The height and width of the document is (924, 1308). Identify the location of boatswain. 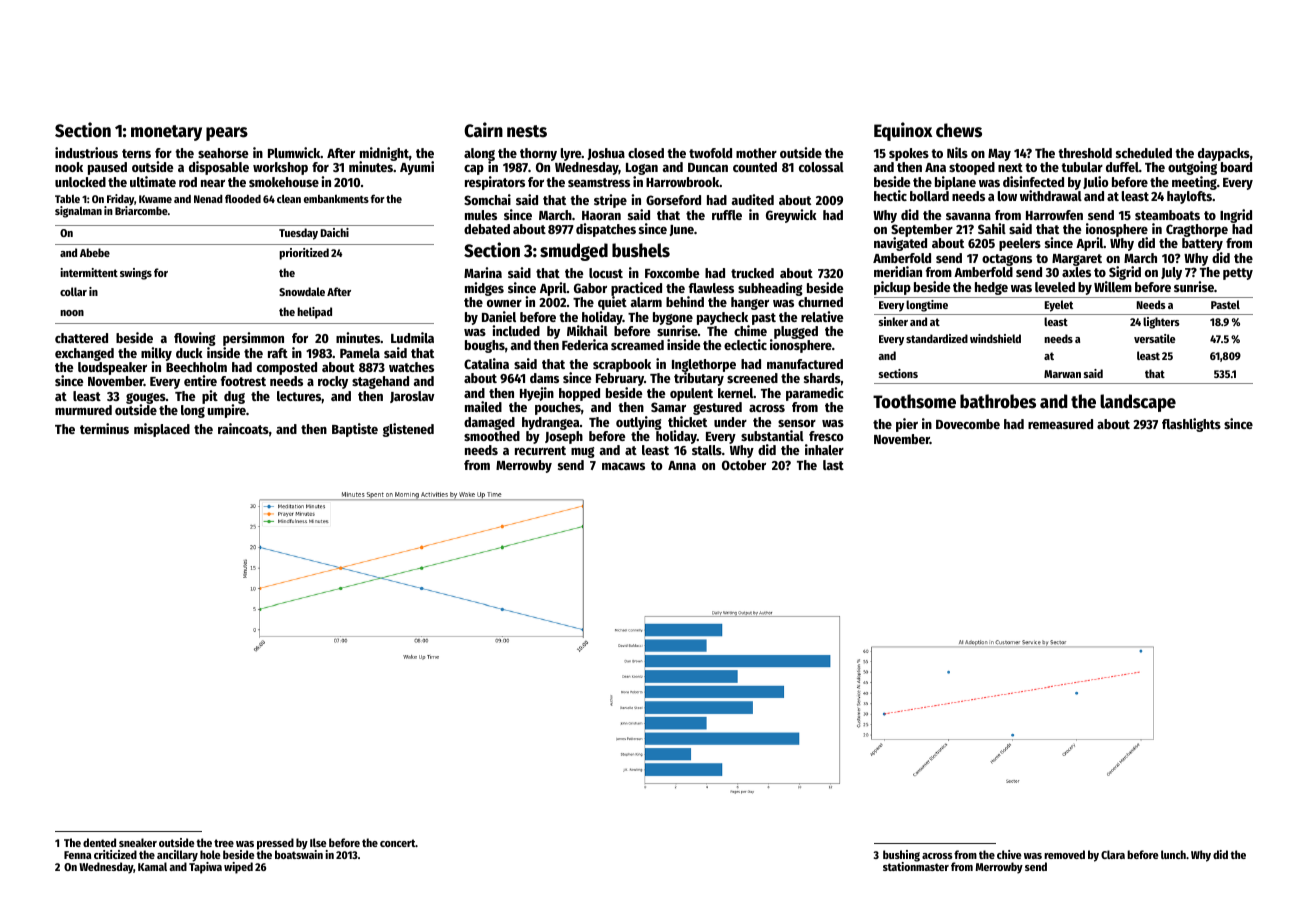
(299, 854).
